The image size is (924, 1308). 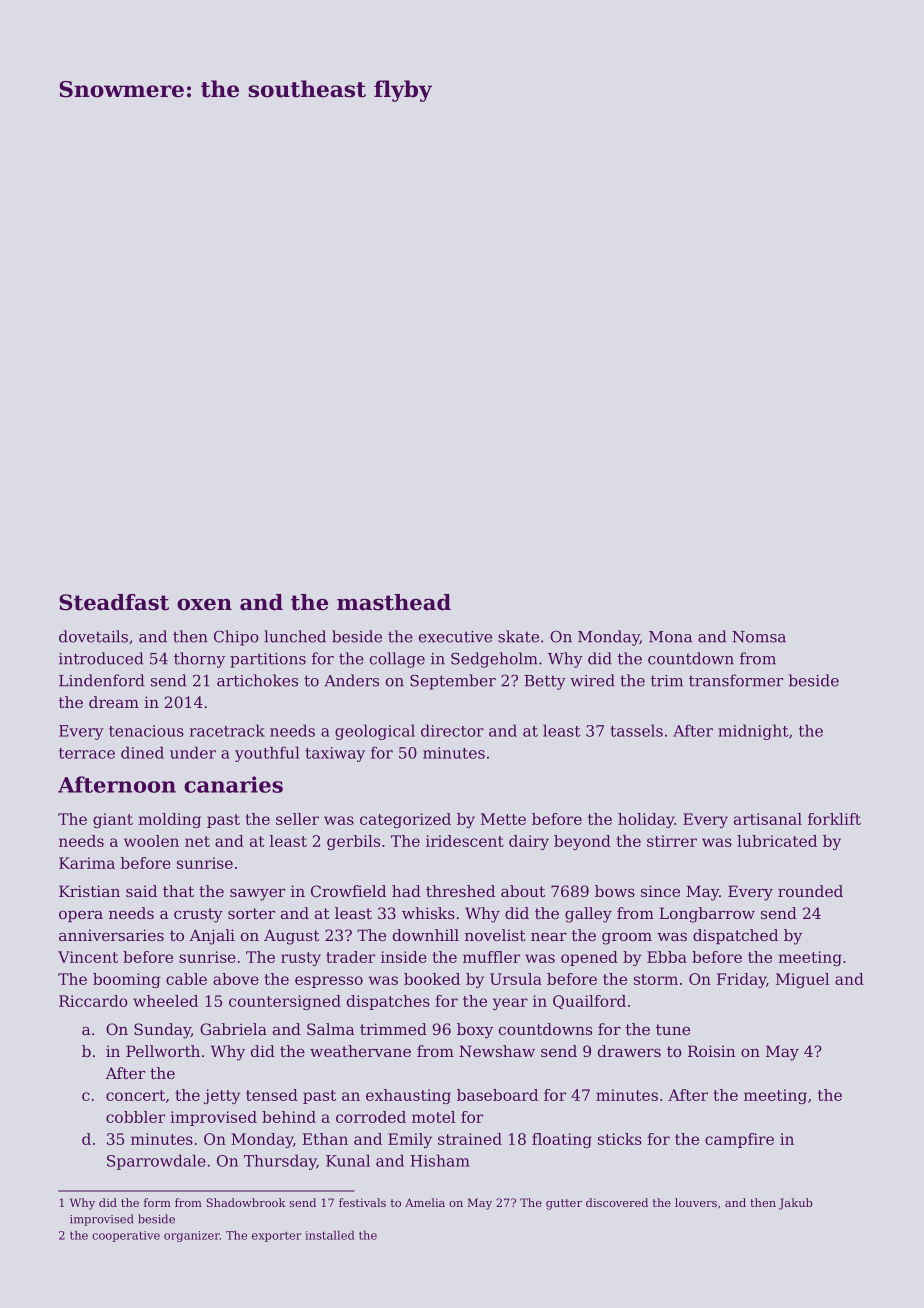 I want to click on weathervane, so click(x=360, y=1051).
